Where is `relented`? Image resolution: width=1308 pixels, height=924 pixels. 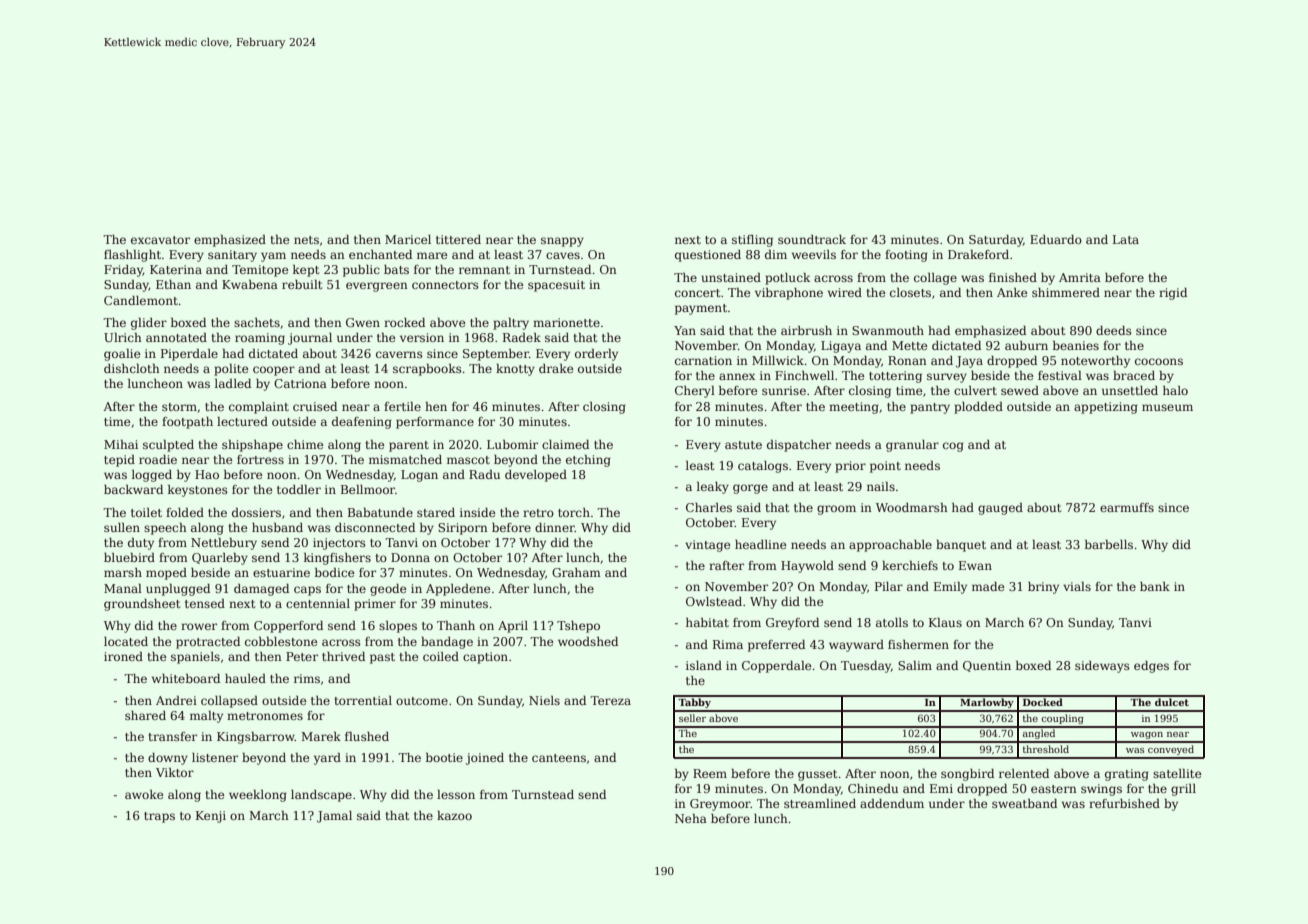
relented is located at coordinates (1024, 773).
